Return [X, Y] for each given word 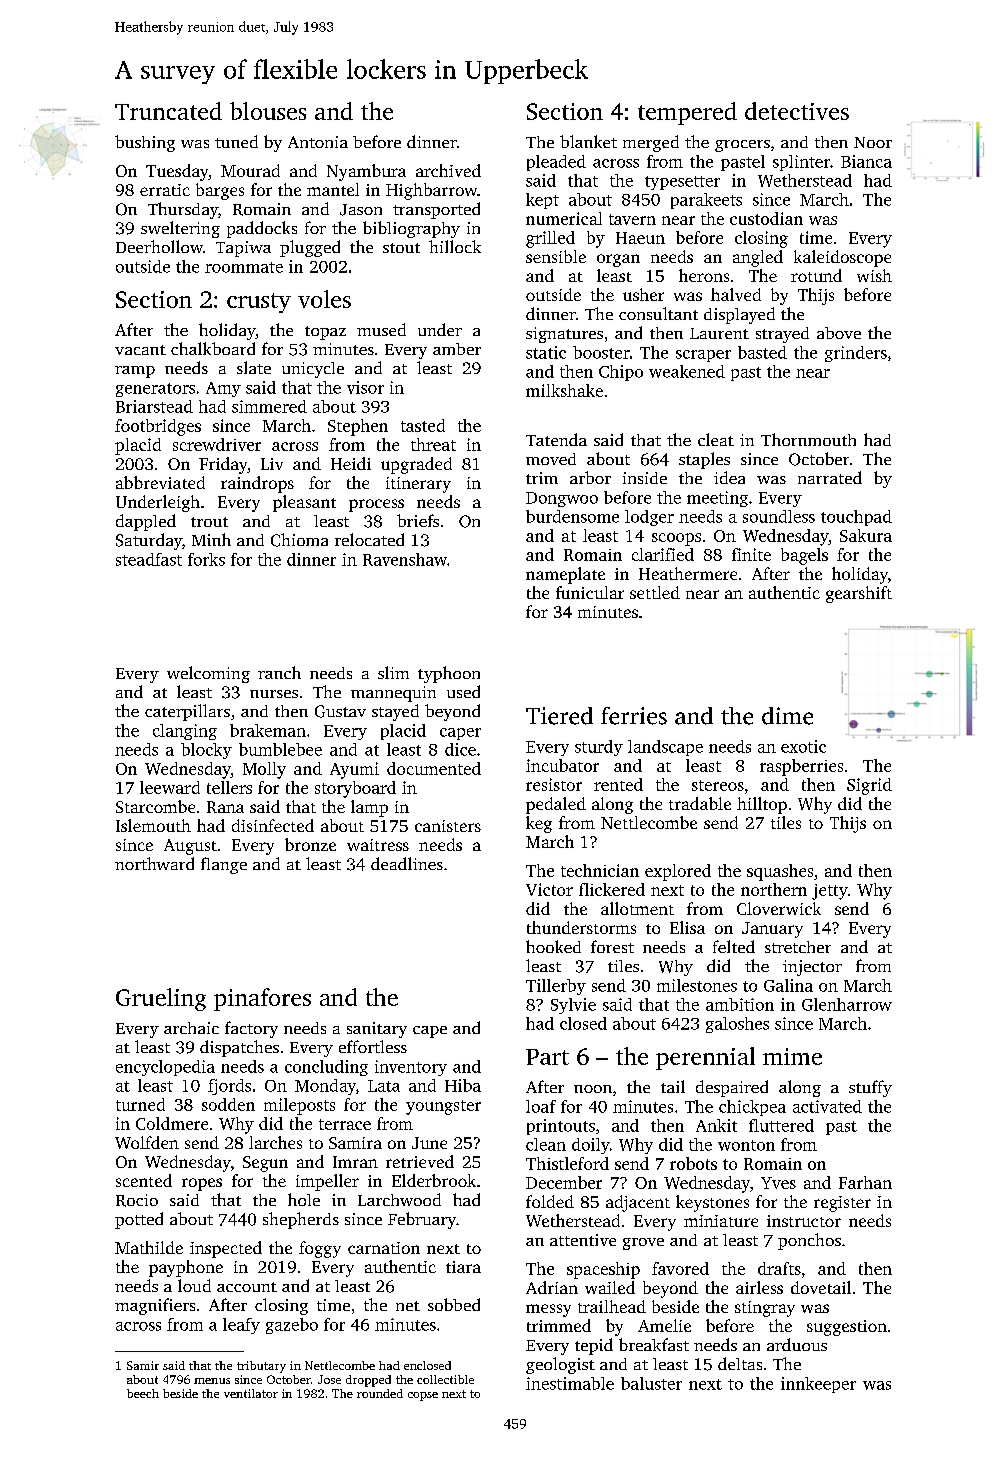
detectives [797, 111]
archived [448, 170]
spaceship [603, 1270]
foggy [320, 1249]
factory [251, 1029]
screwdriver [217, 444]
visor [365, 387]
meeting [717, 499]
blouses [268, 111]
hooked [553, 946]
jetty [830, 892]
